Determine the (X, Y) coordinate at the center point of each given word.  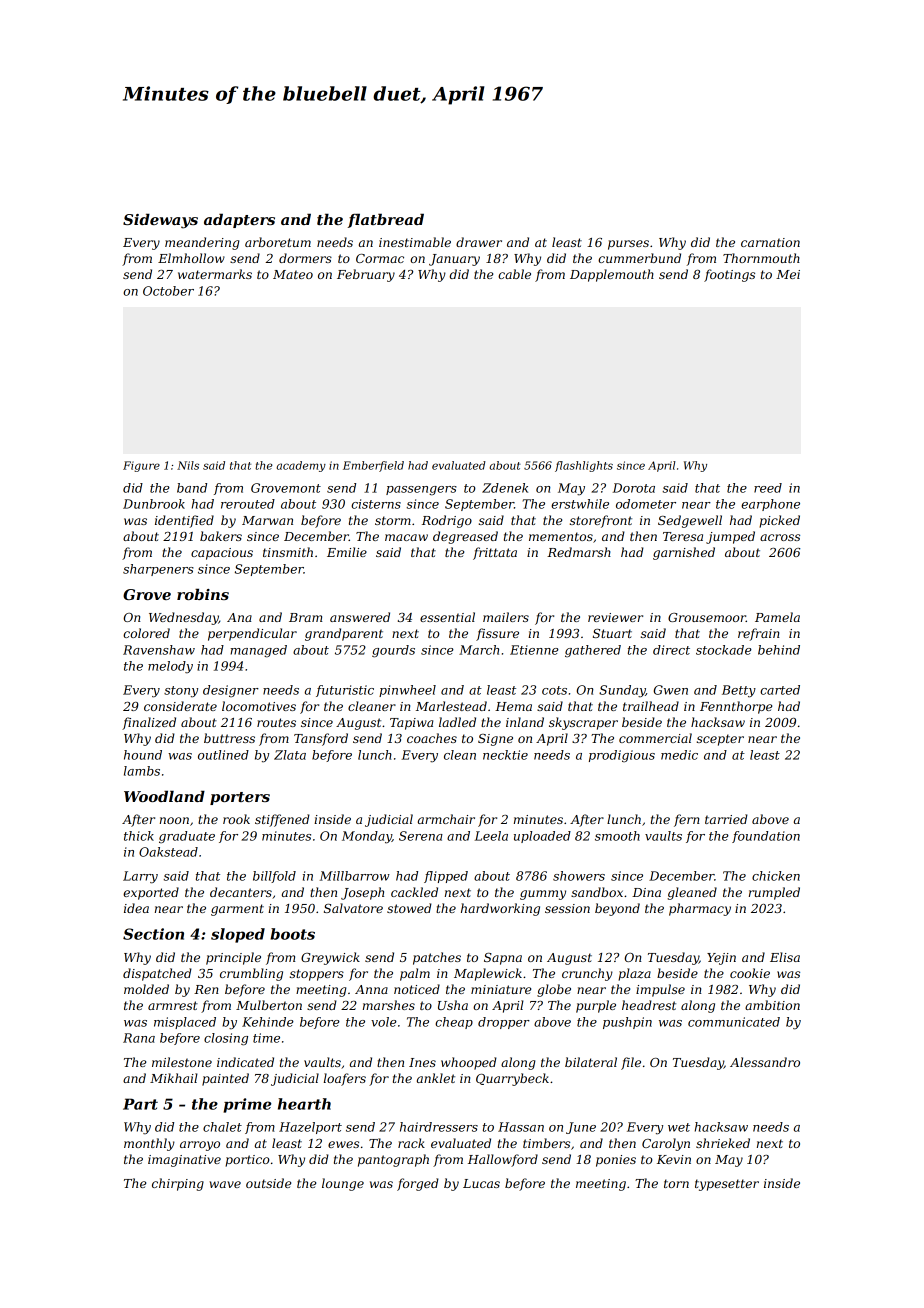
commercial (655, 738)
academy (301, 466)
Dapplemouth (612, 275)
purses (628, 245)
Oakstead (168, 852)
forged (418, 1184)
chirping (178, 1184)
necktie (505, 755)
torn (676, 1183)
